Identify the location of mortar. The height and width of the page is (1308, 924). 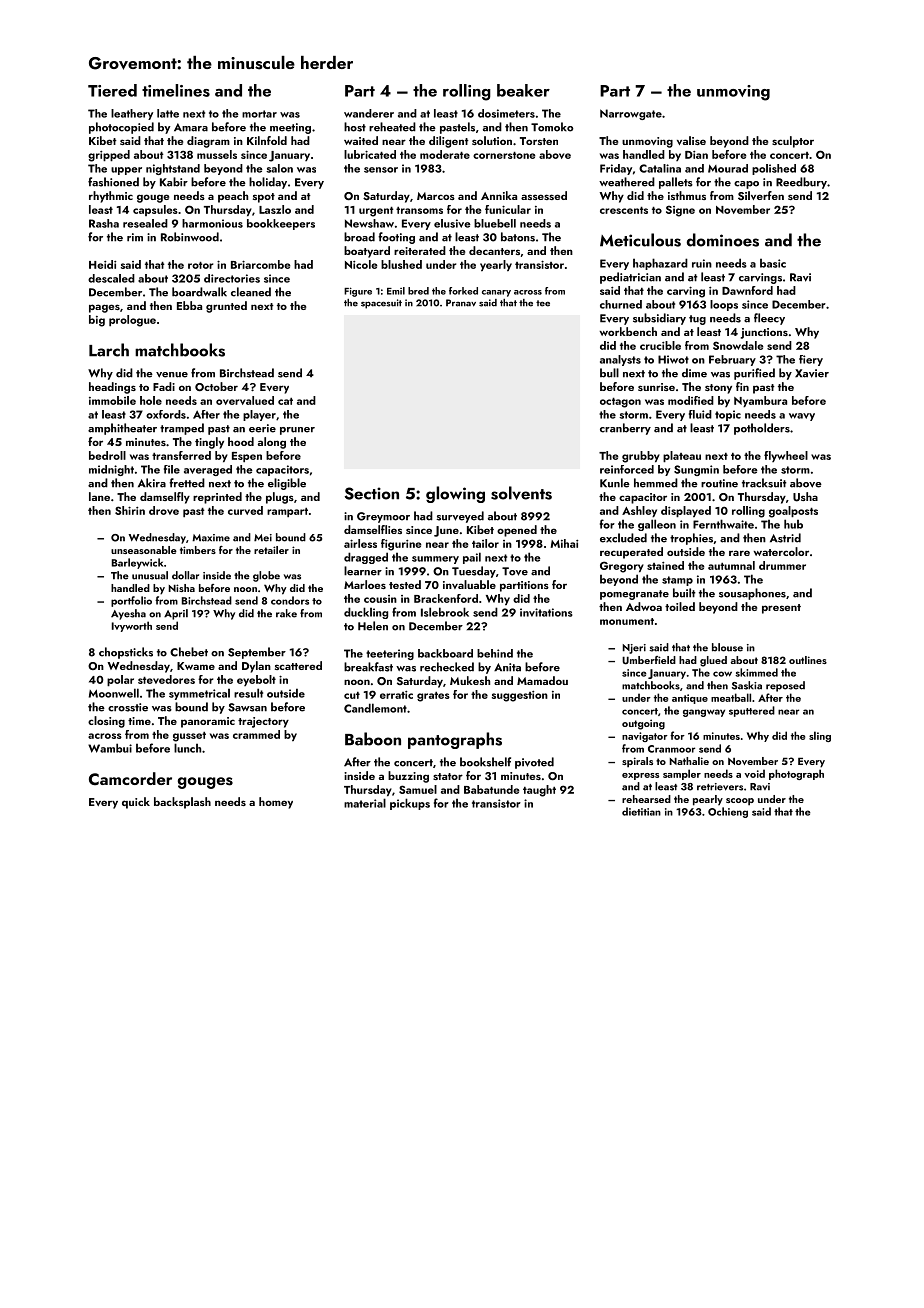
(259, 114).
